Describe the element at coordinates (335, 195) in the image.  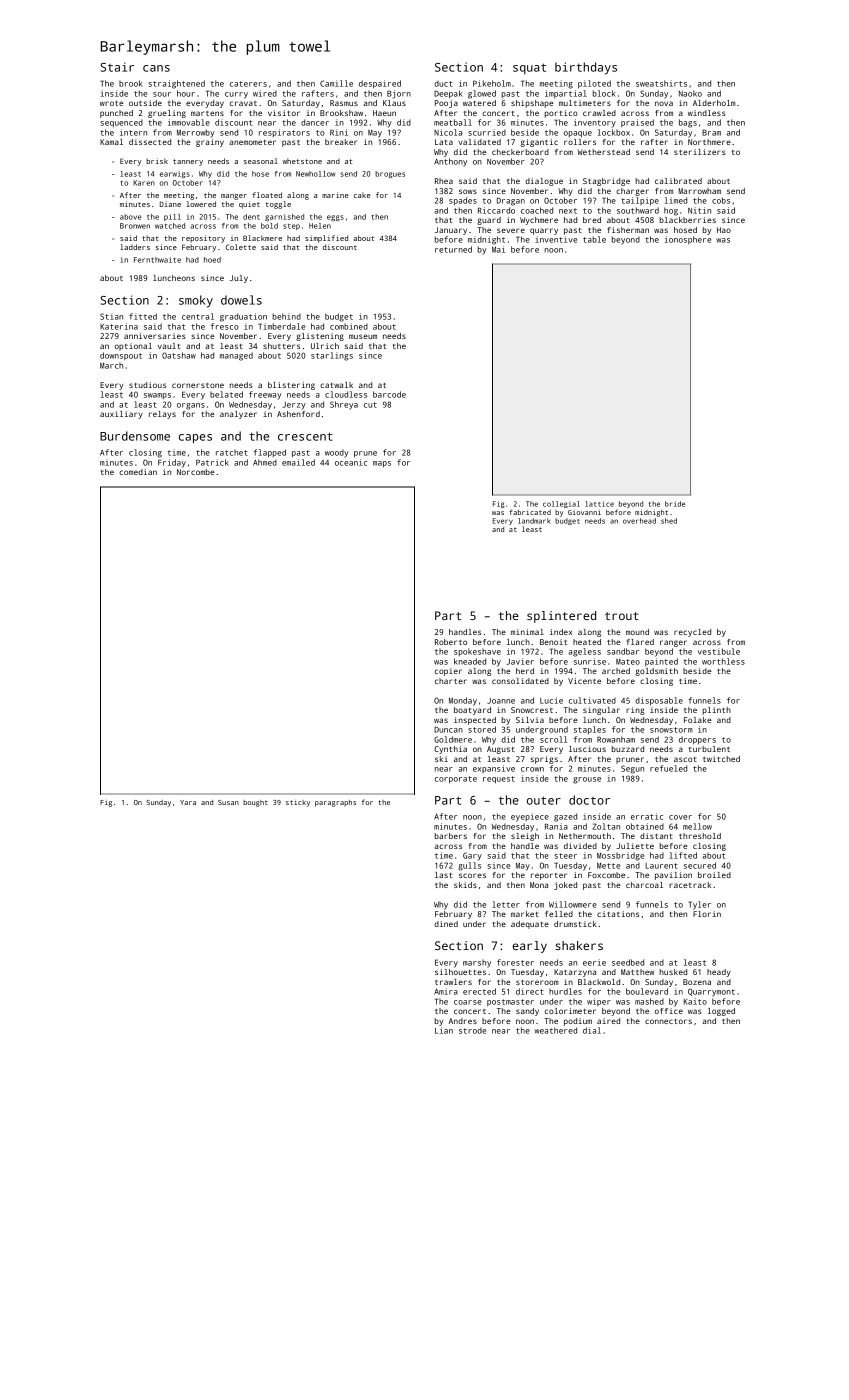
I see `marine` at that location.
